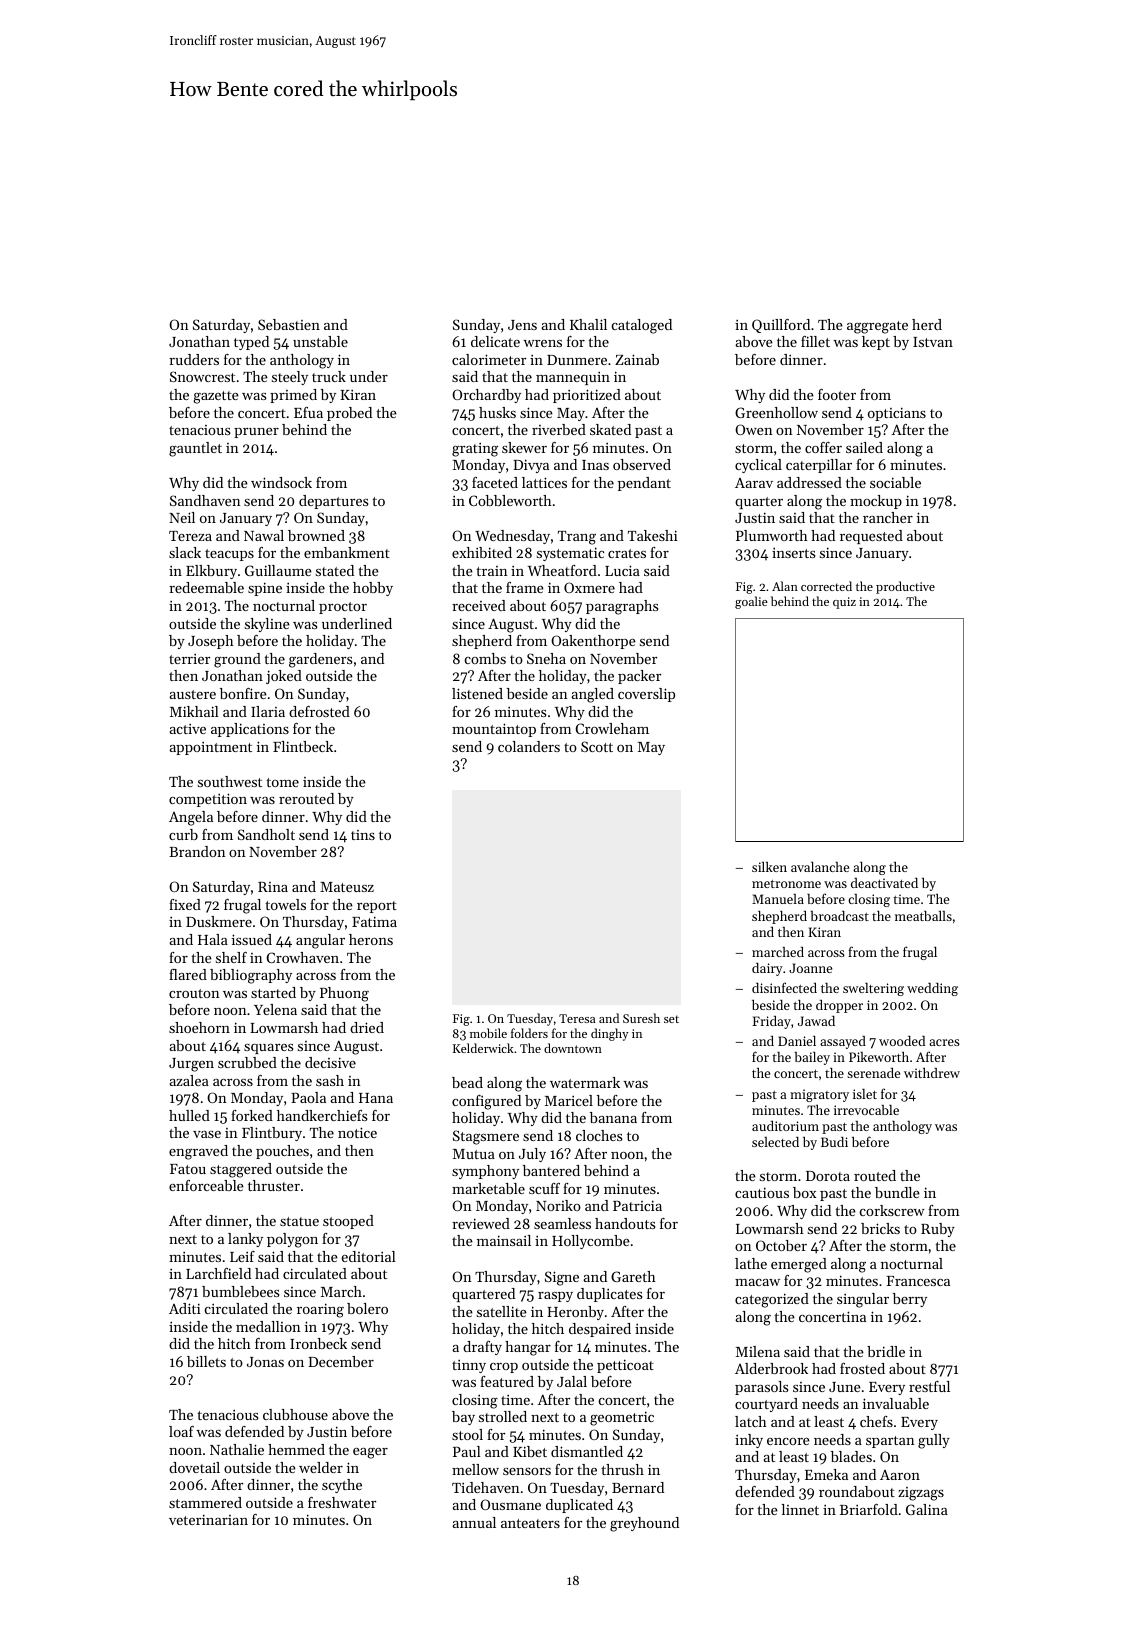 The height and width of the screenshot is (1641, 1133). Describe the element at coordinates (341, 1361) in the screenshot. I see `December` at that location.
